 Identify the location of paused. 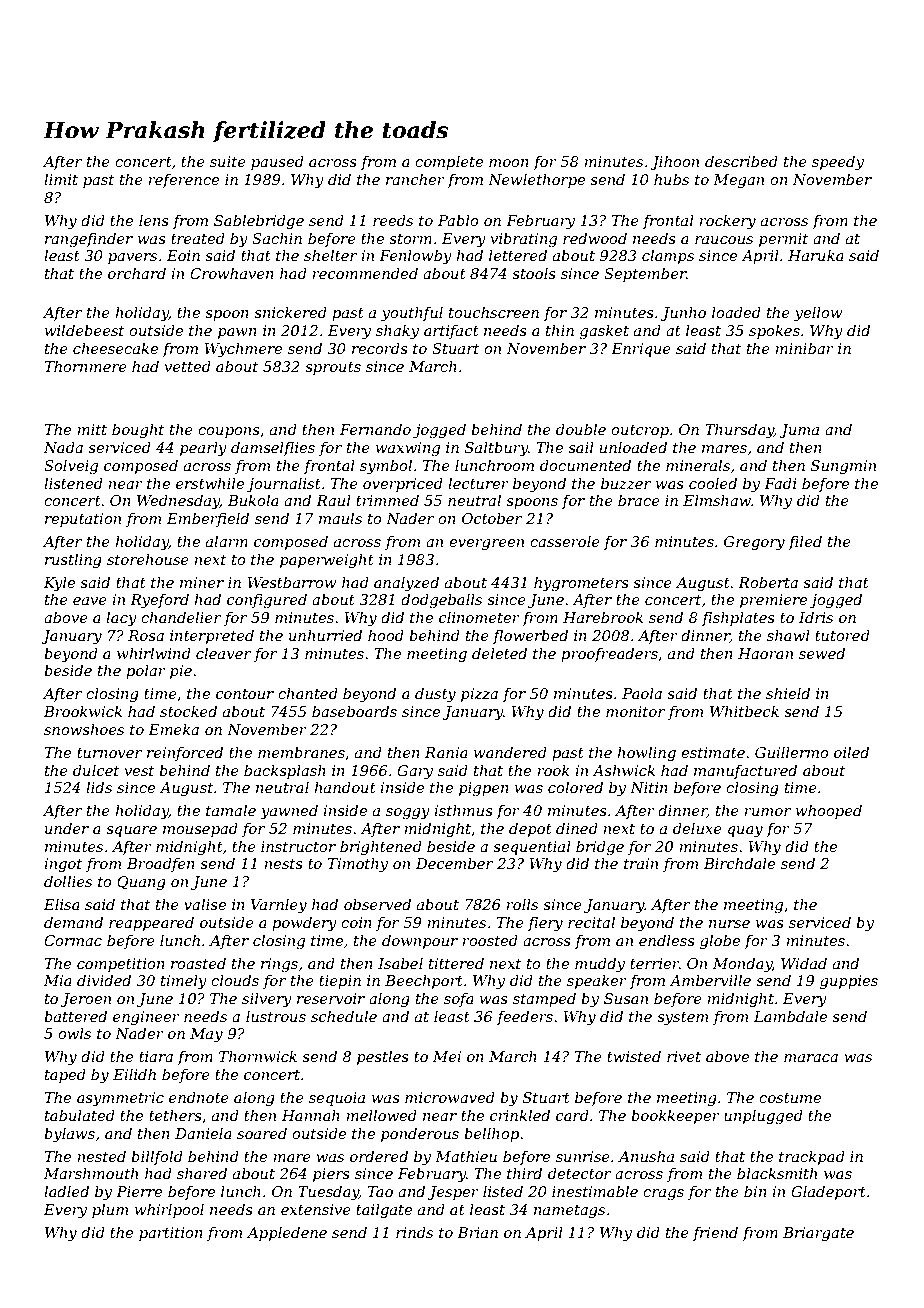
(277, 163).
